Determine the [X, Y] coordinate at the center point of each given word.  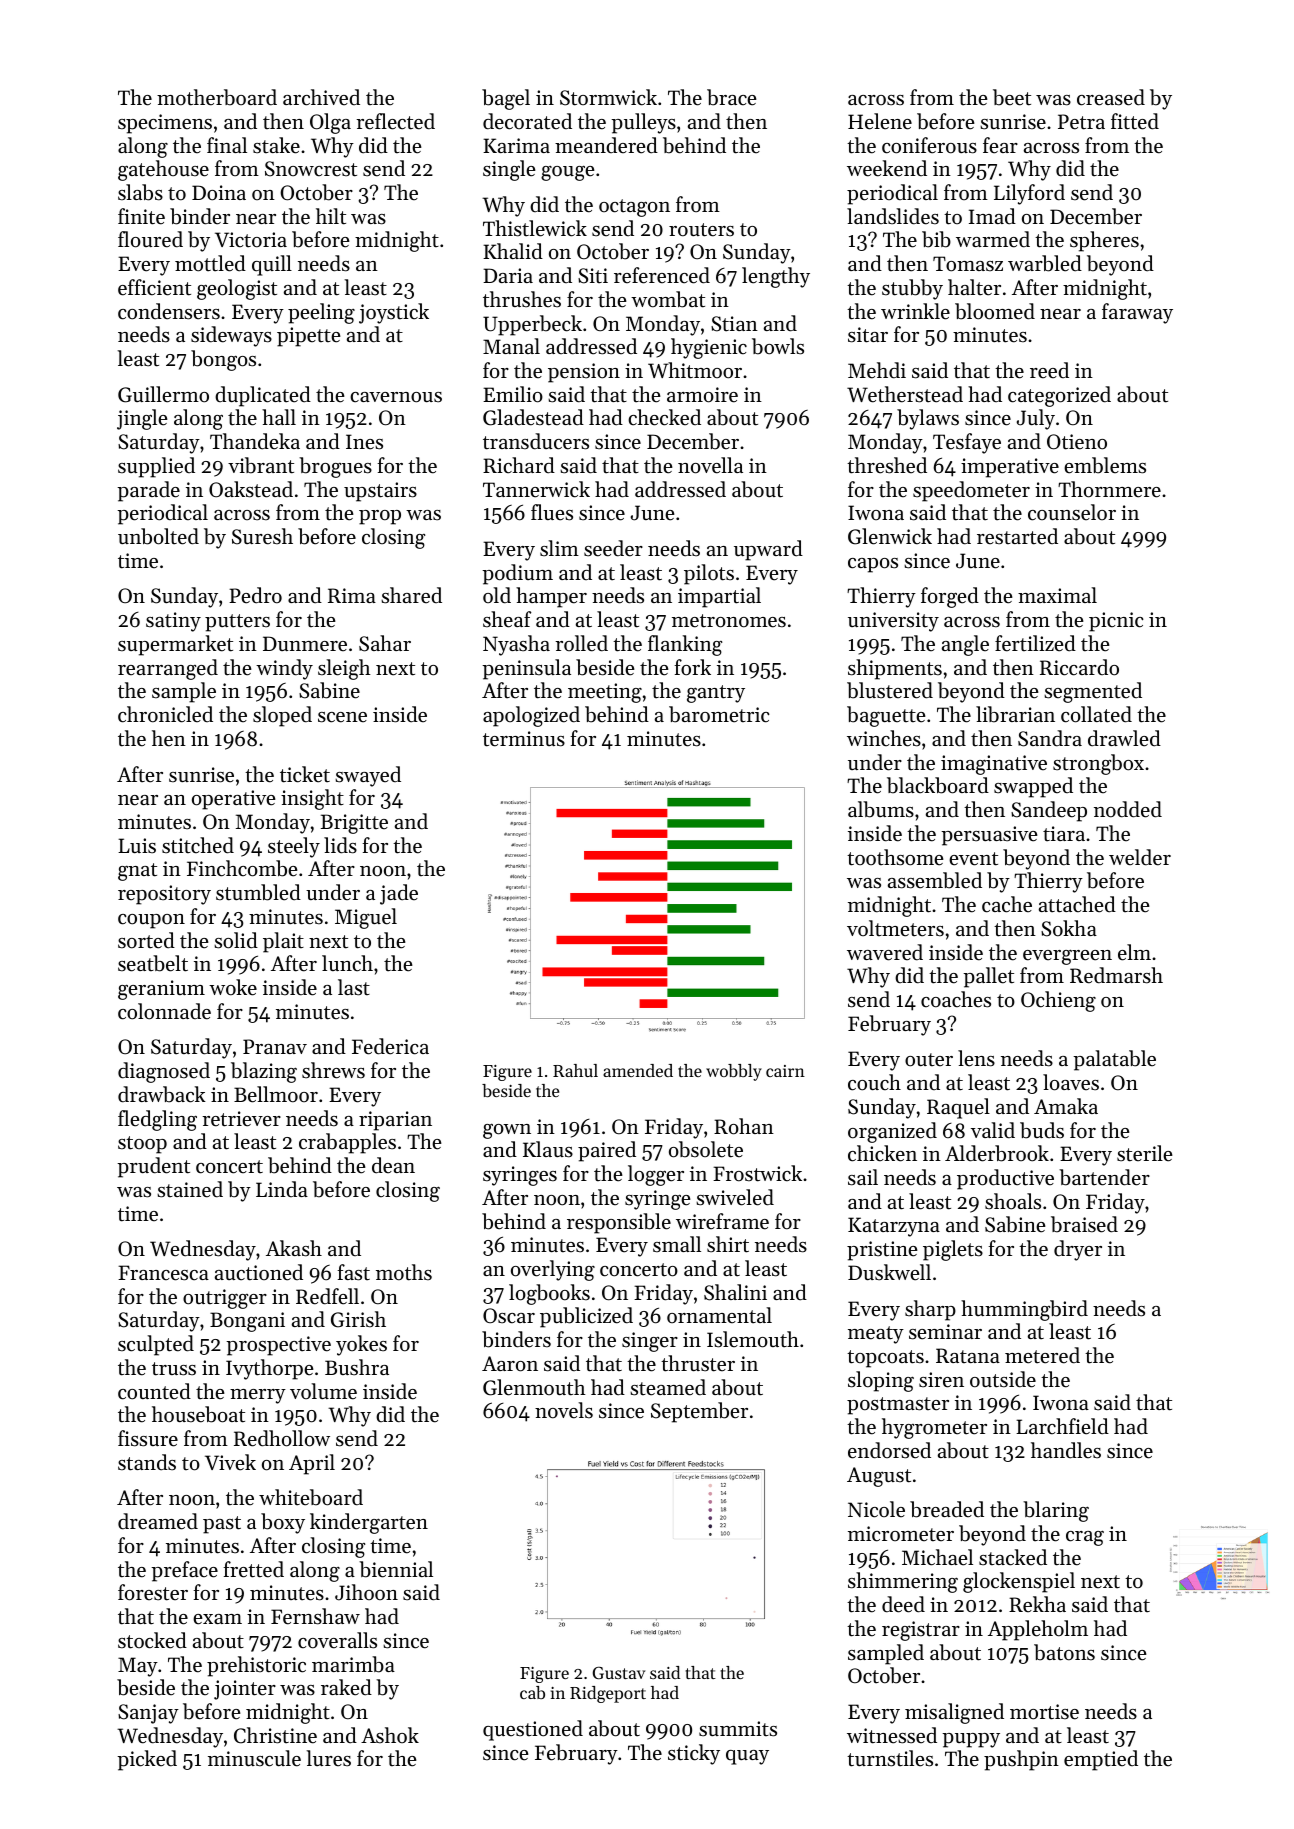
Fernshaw [315, 1616]
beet [1012, 97]
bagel [506, 99]
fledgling [157, 1120]
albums [881, 809]
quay [747, 1757]
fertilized [1035, 643]
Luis [137, 846]
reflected [395, 121]
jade [399, 894]
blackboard [938, 785]
